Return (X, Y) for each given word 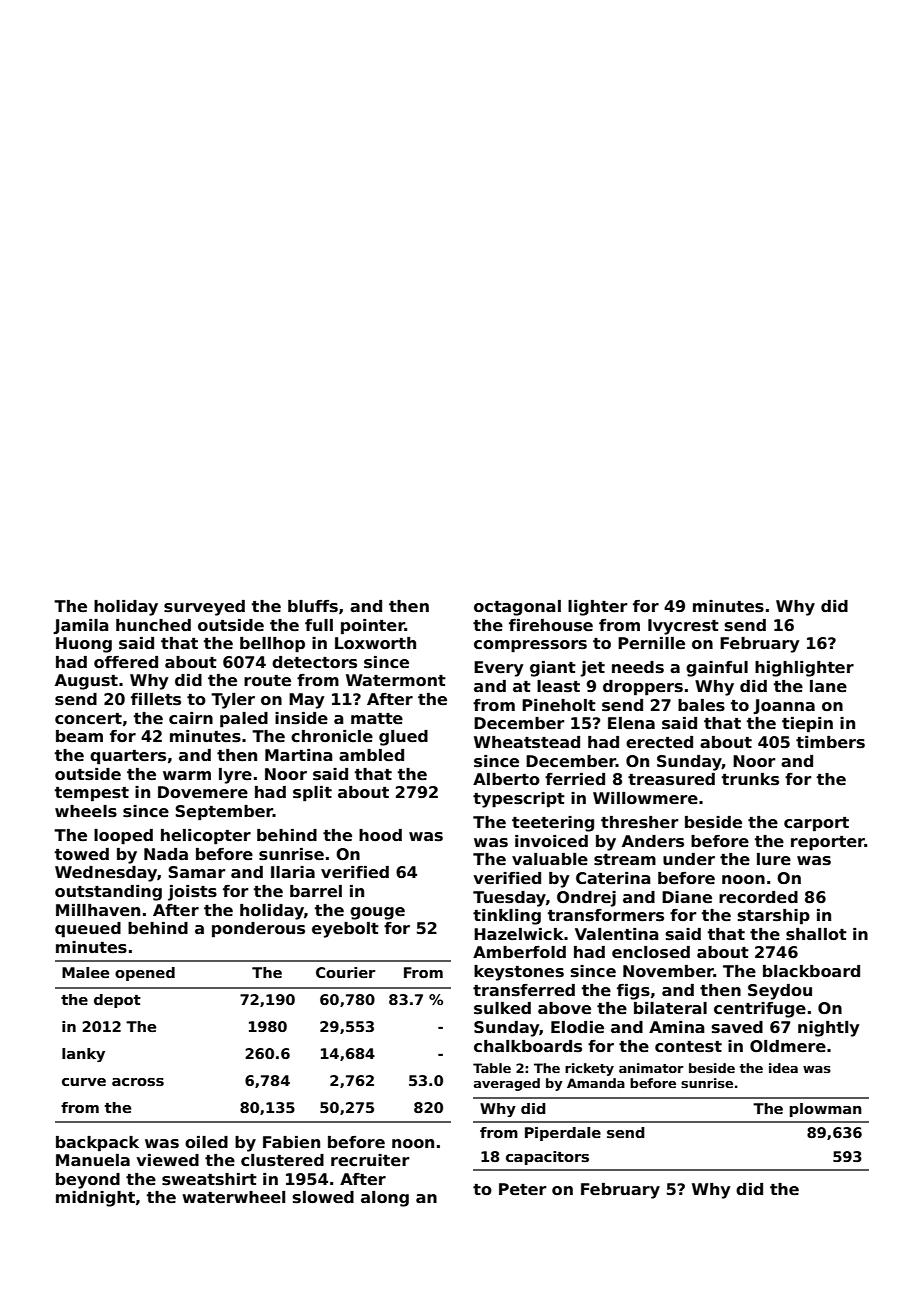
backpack (97, 1144)
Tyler (233, 701)
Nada (166, 854)
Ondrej (586, 899)
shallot (816, 934)
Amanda (596, 1083)
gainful (717, 669)
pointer (373, 627)
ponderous (258, 930)
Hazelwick (518, 934)
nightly (828, 1029)
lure (774, 859)
